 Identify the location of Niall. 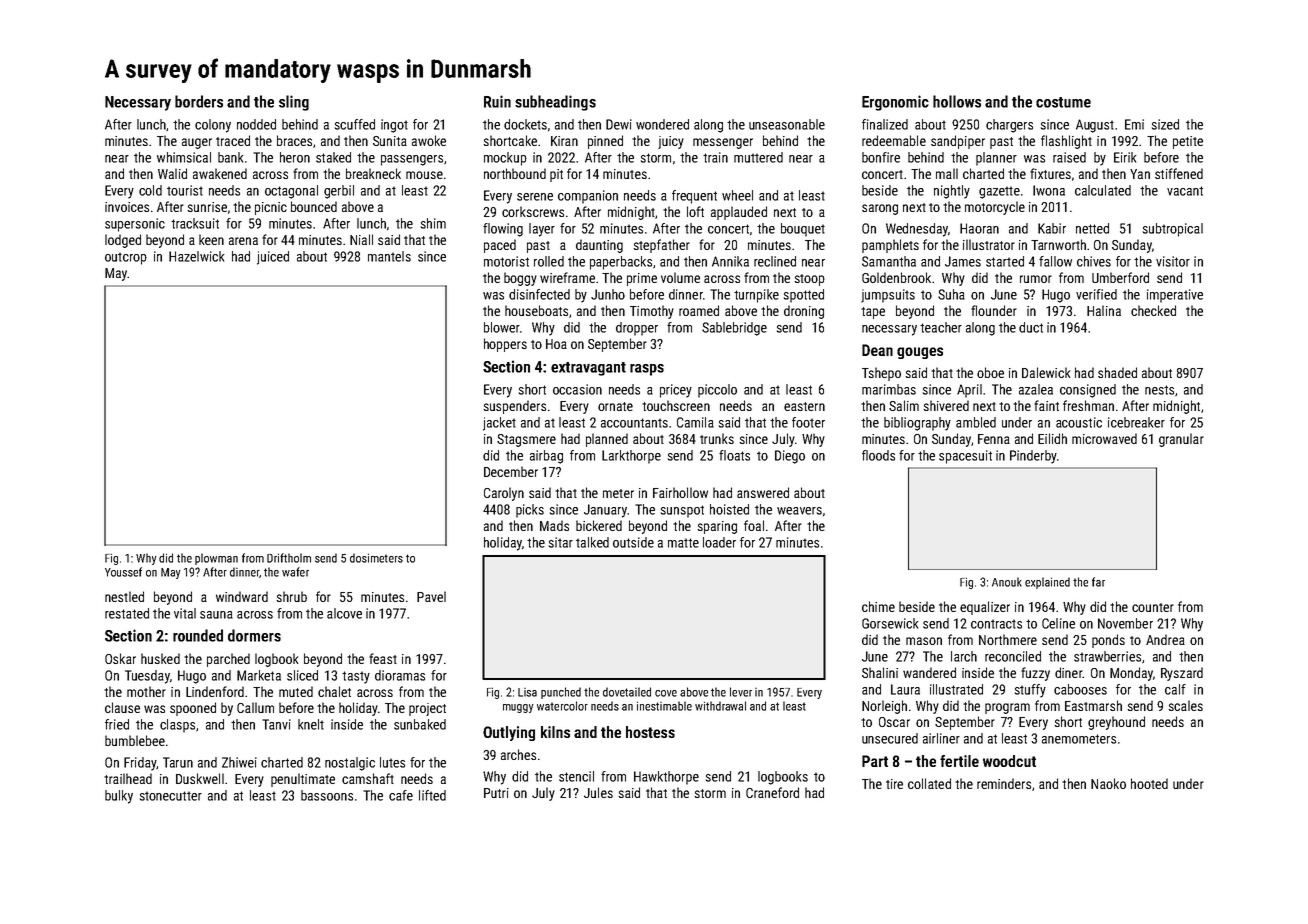
(361, 239).
